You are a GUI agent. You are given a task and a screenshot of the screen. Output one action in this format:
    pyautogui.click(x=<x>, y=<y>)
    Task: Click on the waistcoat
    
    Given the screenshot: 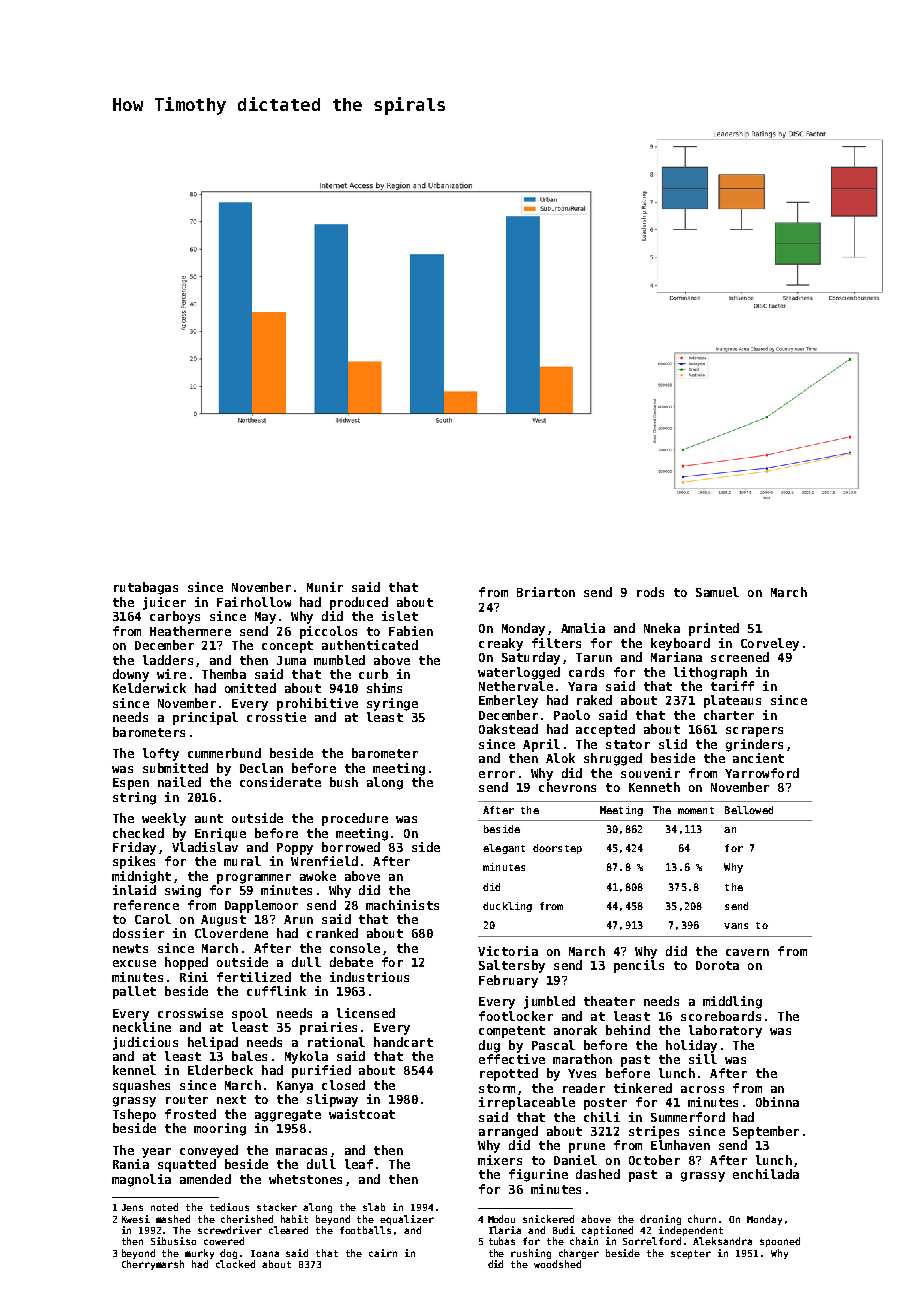 What is the action you would take?
    pyautogui.click(x=362, y=1114)
